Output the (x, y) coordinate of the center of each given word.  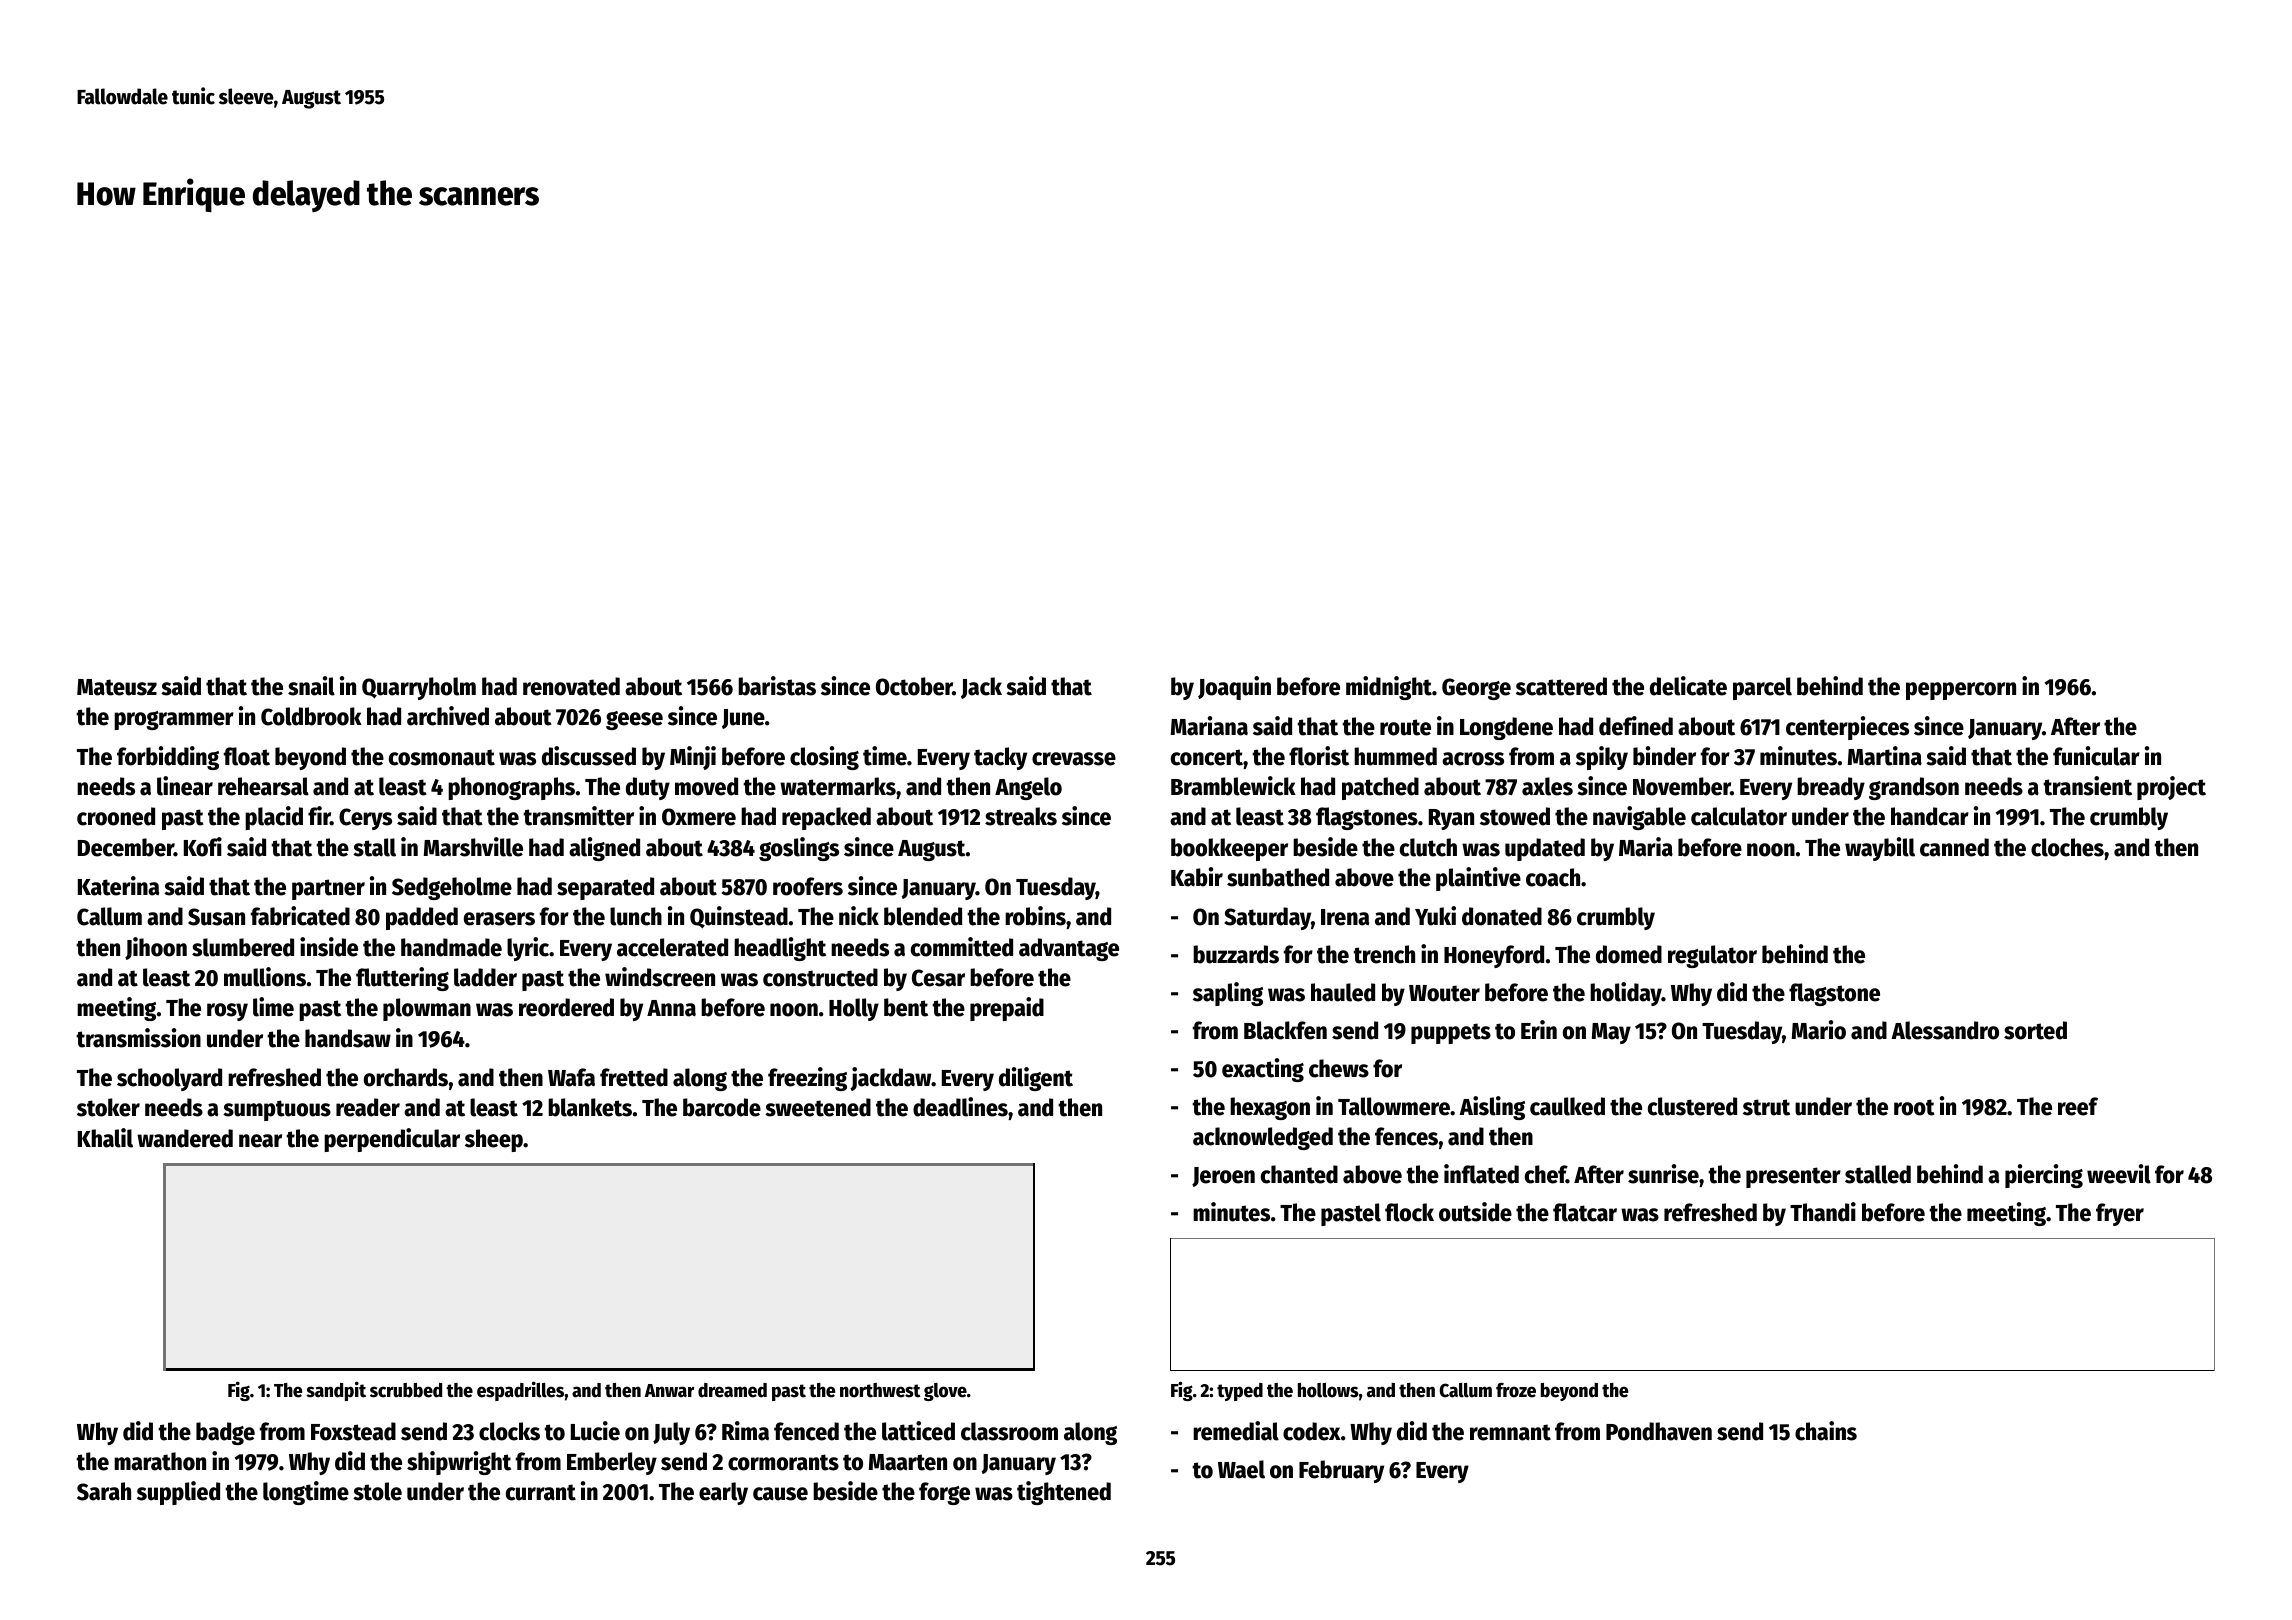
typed (1240, 1392)
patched (1380, 788)
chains (1826, 1431)
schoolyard (169, 1079)
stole (377, 1491)
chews (1339, 1068)
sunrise (1663, 1174)
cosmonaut (442, 757)
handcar (1930, 816)
